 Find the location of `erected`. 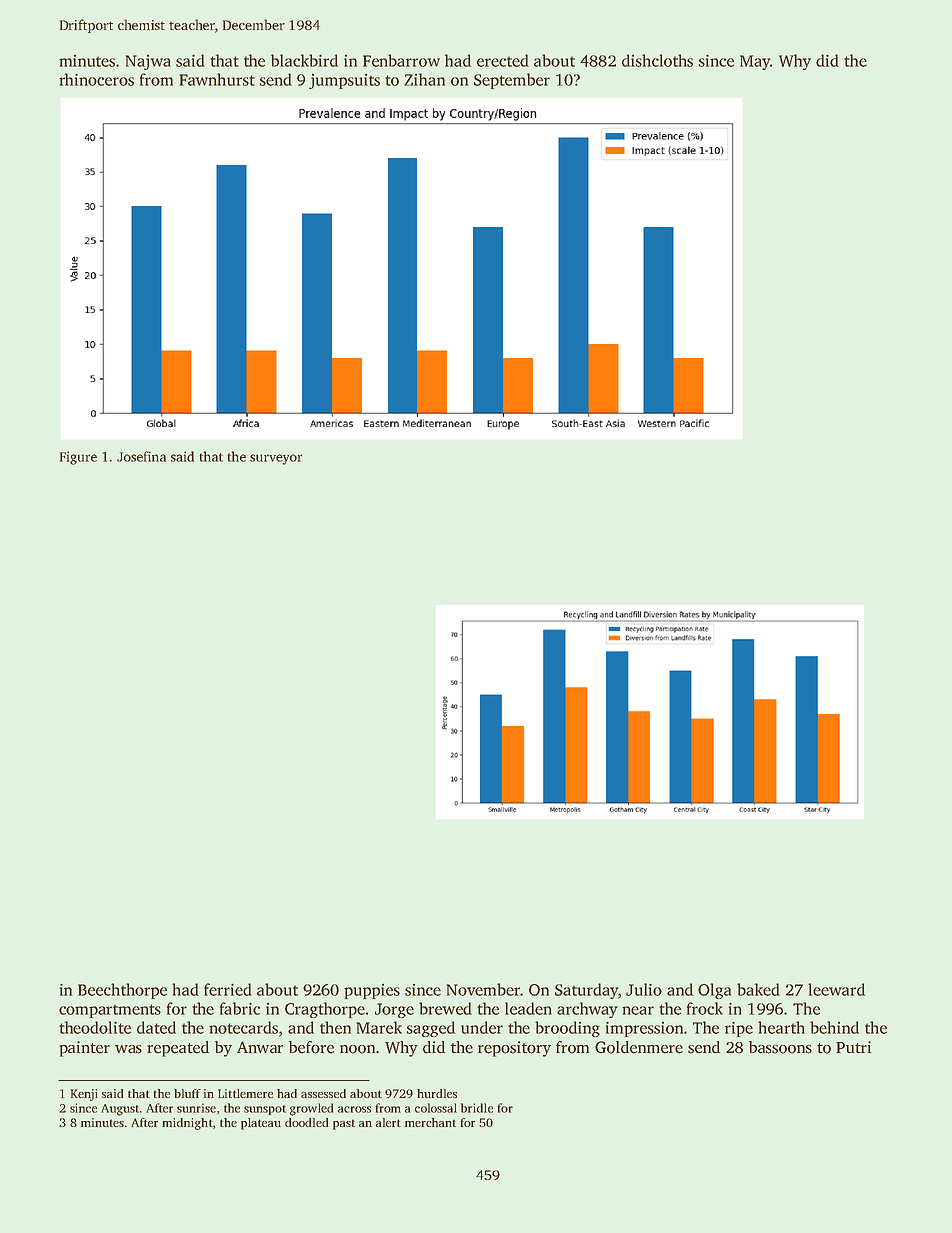

erected is located at coordinates (503, 60).
